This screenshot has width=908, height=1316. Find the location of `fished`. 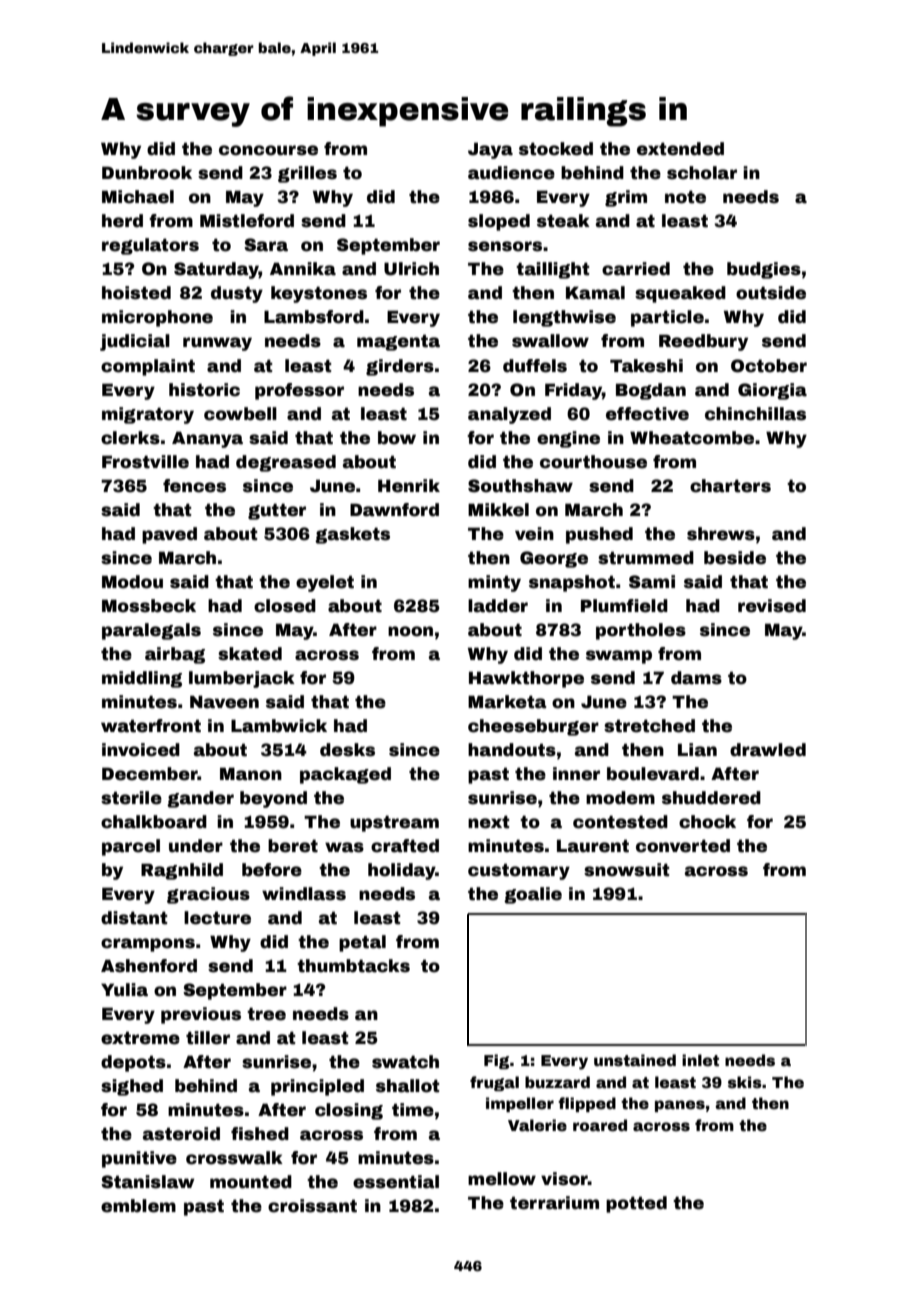

fished is located at coordinates (260, 1134).
